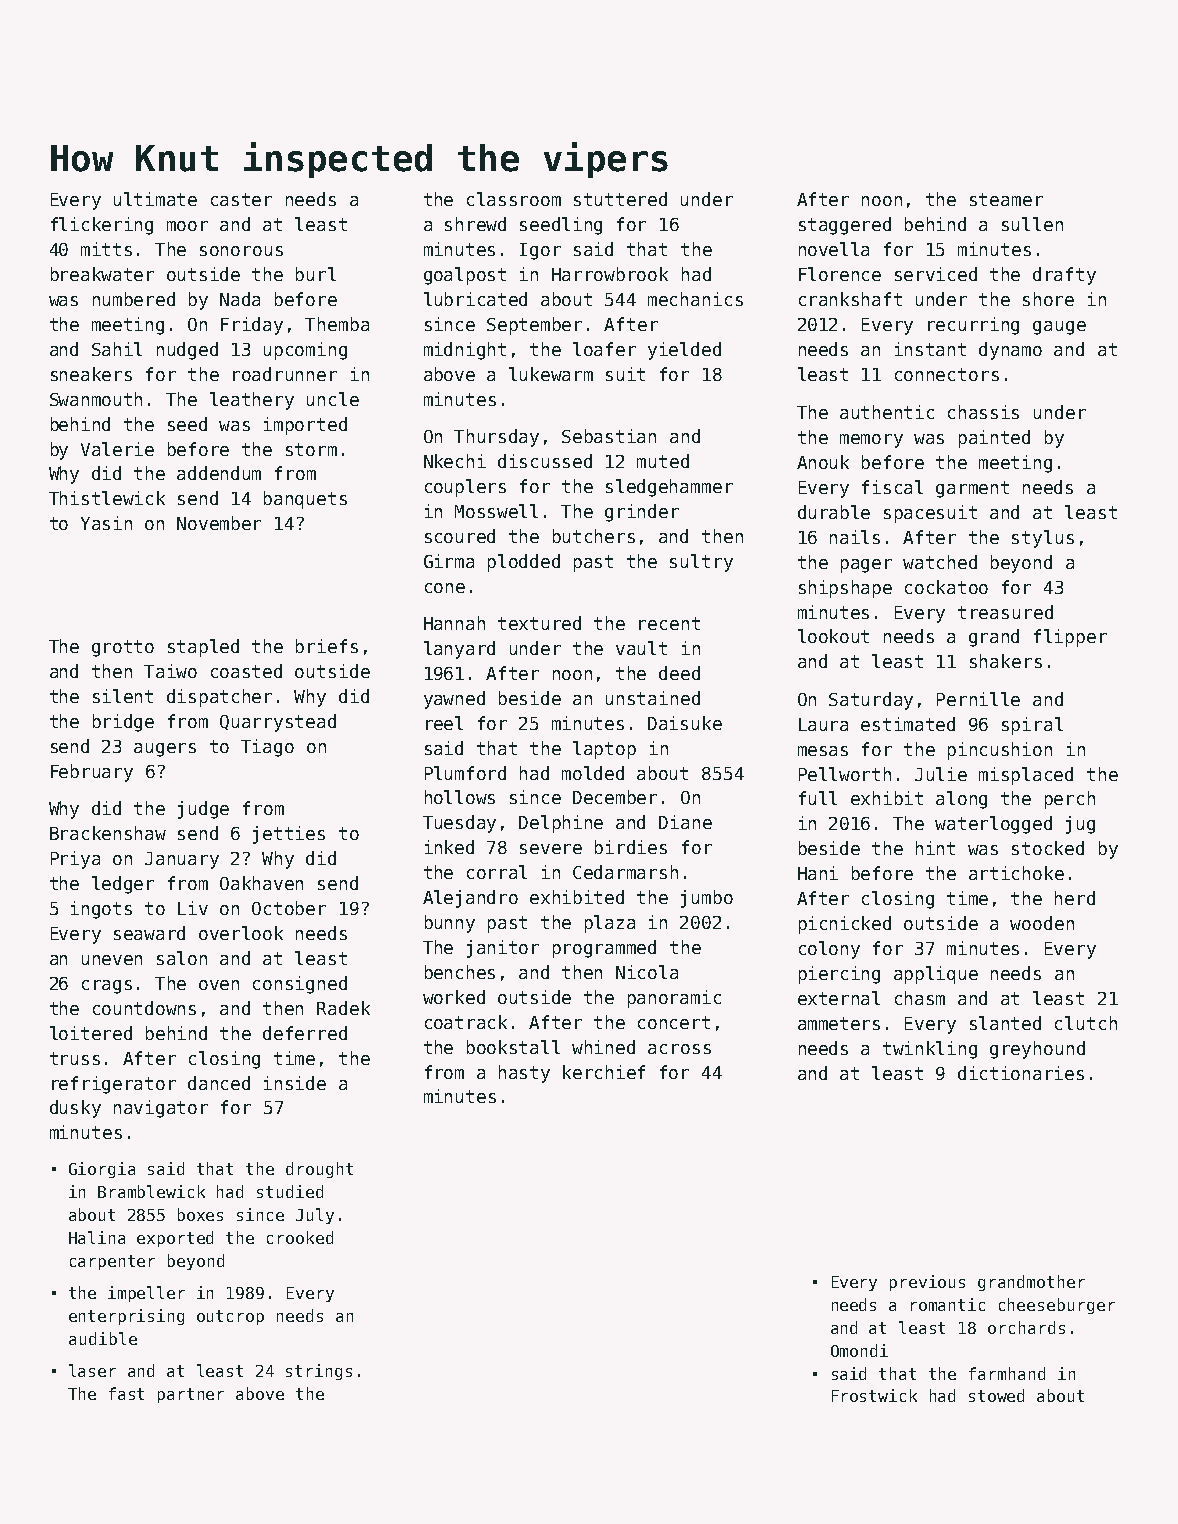 The width and height of the image is (1178, 1524). What do you see at coordinates (445, 588) in the image?
I see `cone` at bounding box center [445, 588].
